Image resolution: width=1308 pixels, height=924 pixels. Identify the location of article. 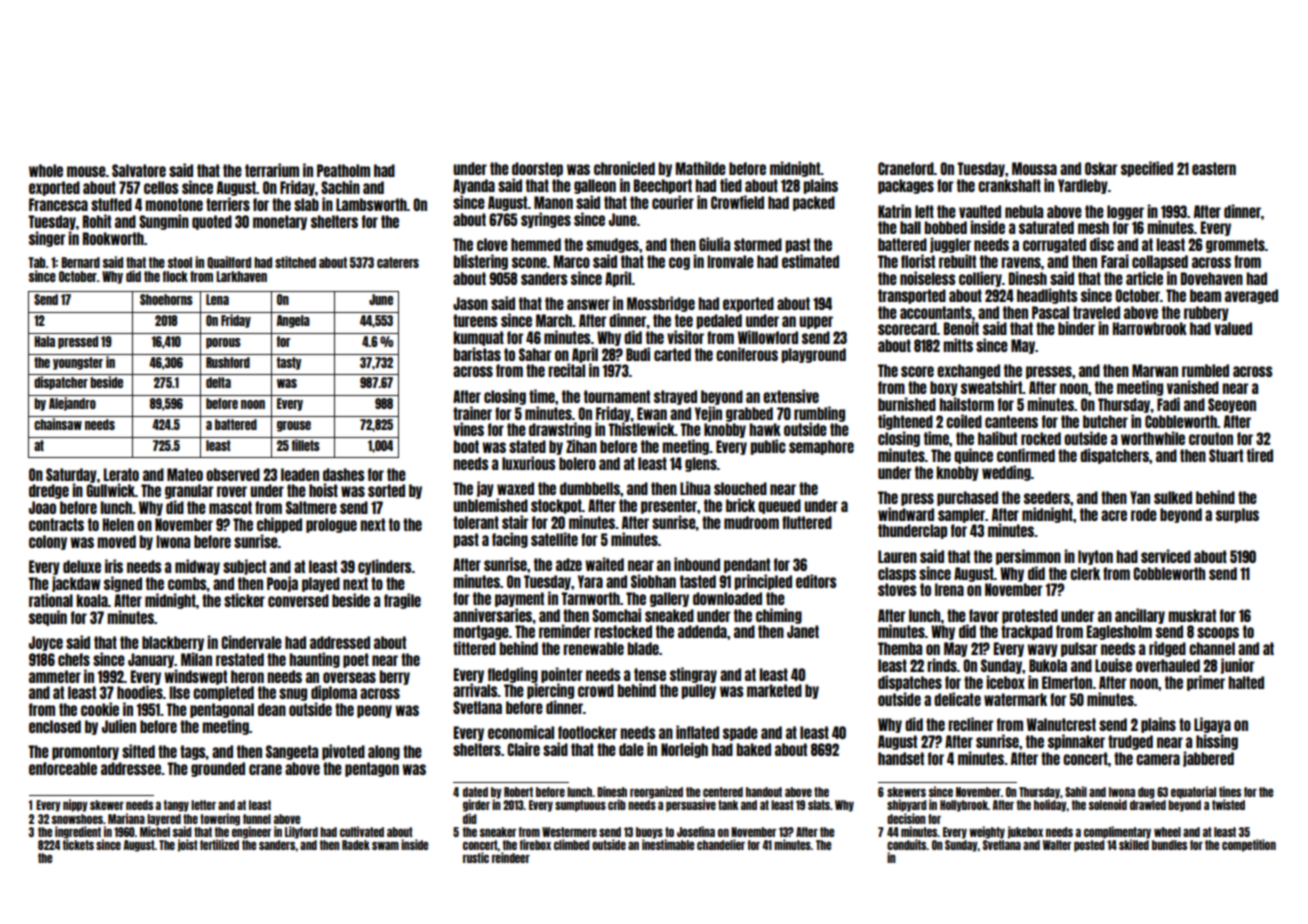
(1144, 278).
